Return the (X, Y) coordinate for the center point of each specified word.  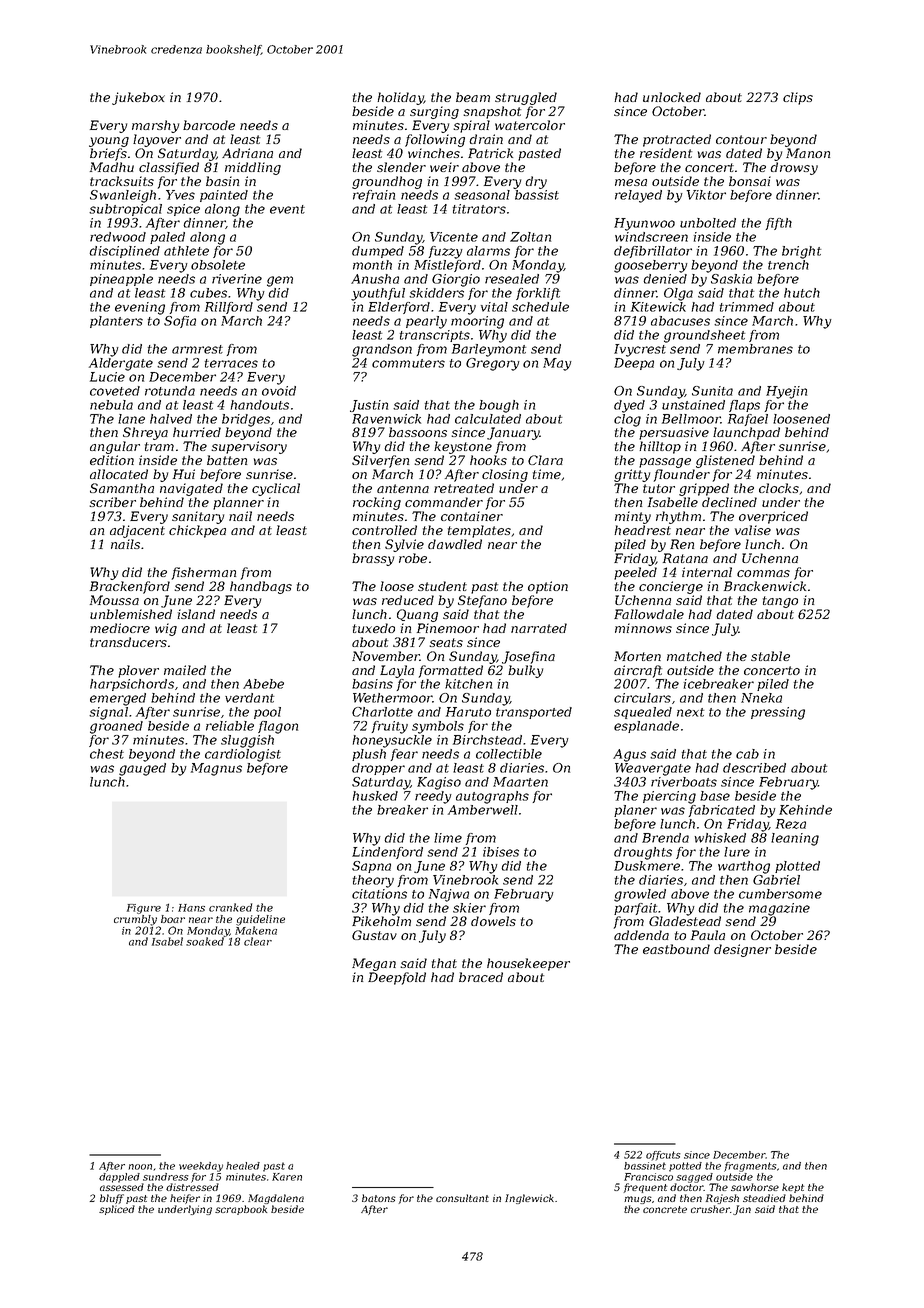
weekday (201, 1167)
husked (375, 796)
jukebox (138, 98)
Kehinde (805, 810)
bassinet (645, 1166)
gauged (142, 769)
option (548, 587)
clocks (779, 488)
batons (379, 1198)
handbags (261, 587)
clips (798, 98)
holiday (400, 98)
